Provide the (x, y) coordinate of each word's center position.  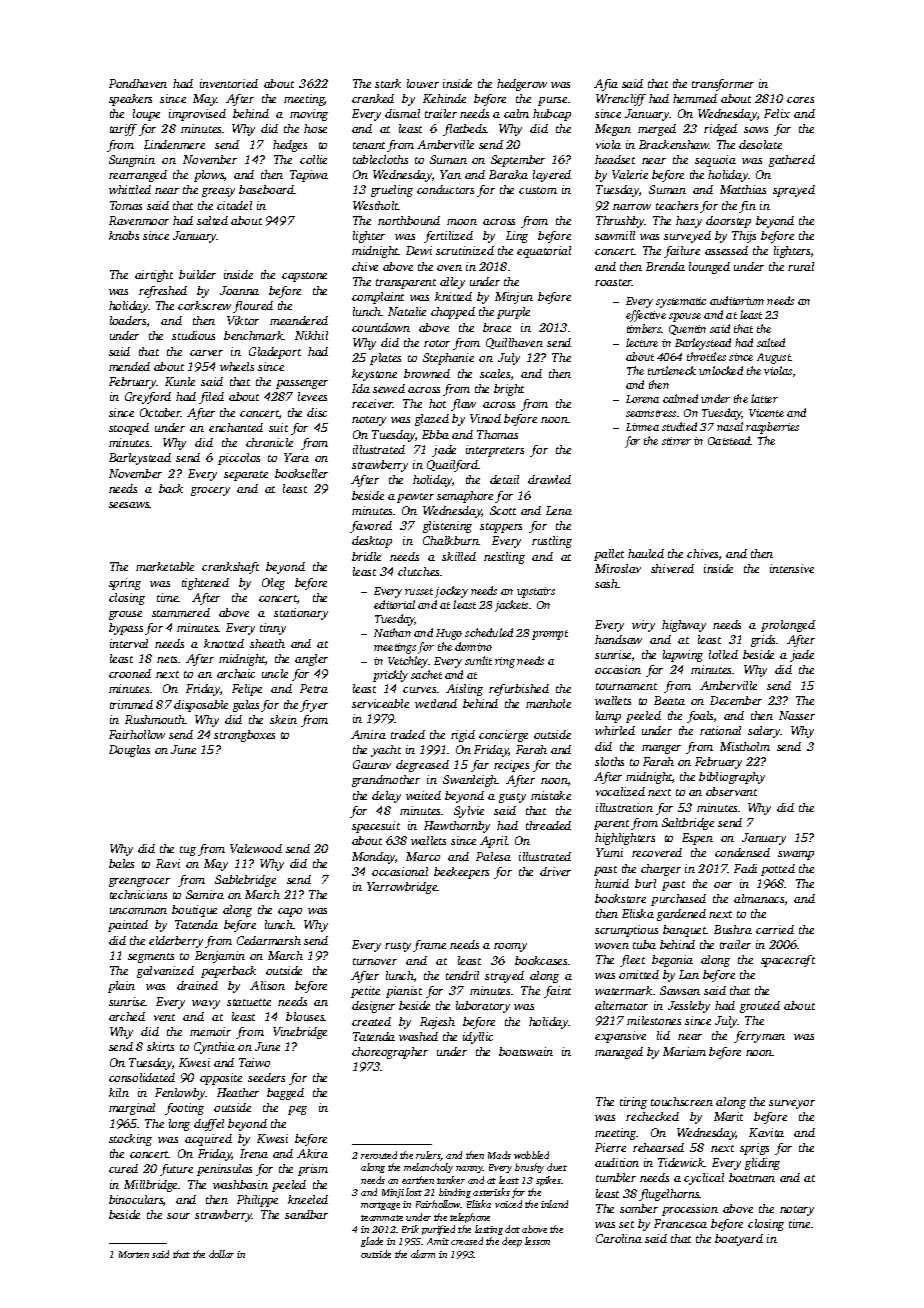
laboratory (483, 1007)
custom (538, 190)
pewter (415, 498)
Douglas (129, 751)
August (774, 358)
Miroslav (618, 568)
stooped (129, 429)
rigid (463, 736)
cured (123, 1168)
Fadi (745, 868)
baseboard (266, 189)
